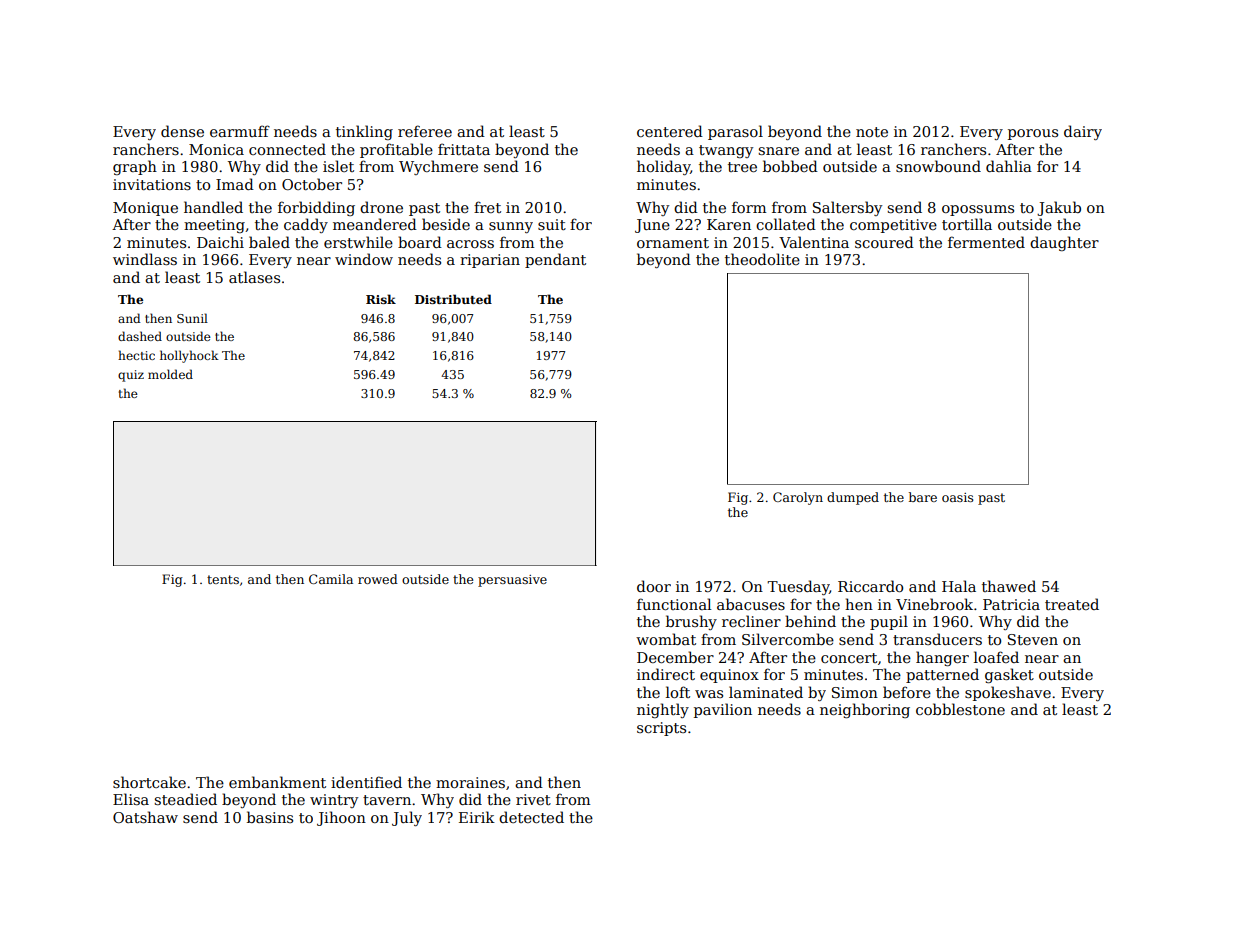  I want to click on daughter, so click(1064, 243).
